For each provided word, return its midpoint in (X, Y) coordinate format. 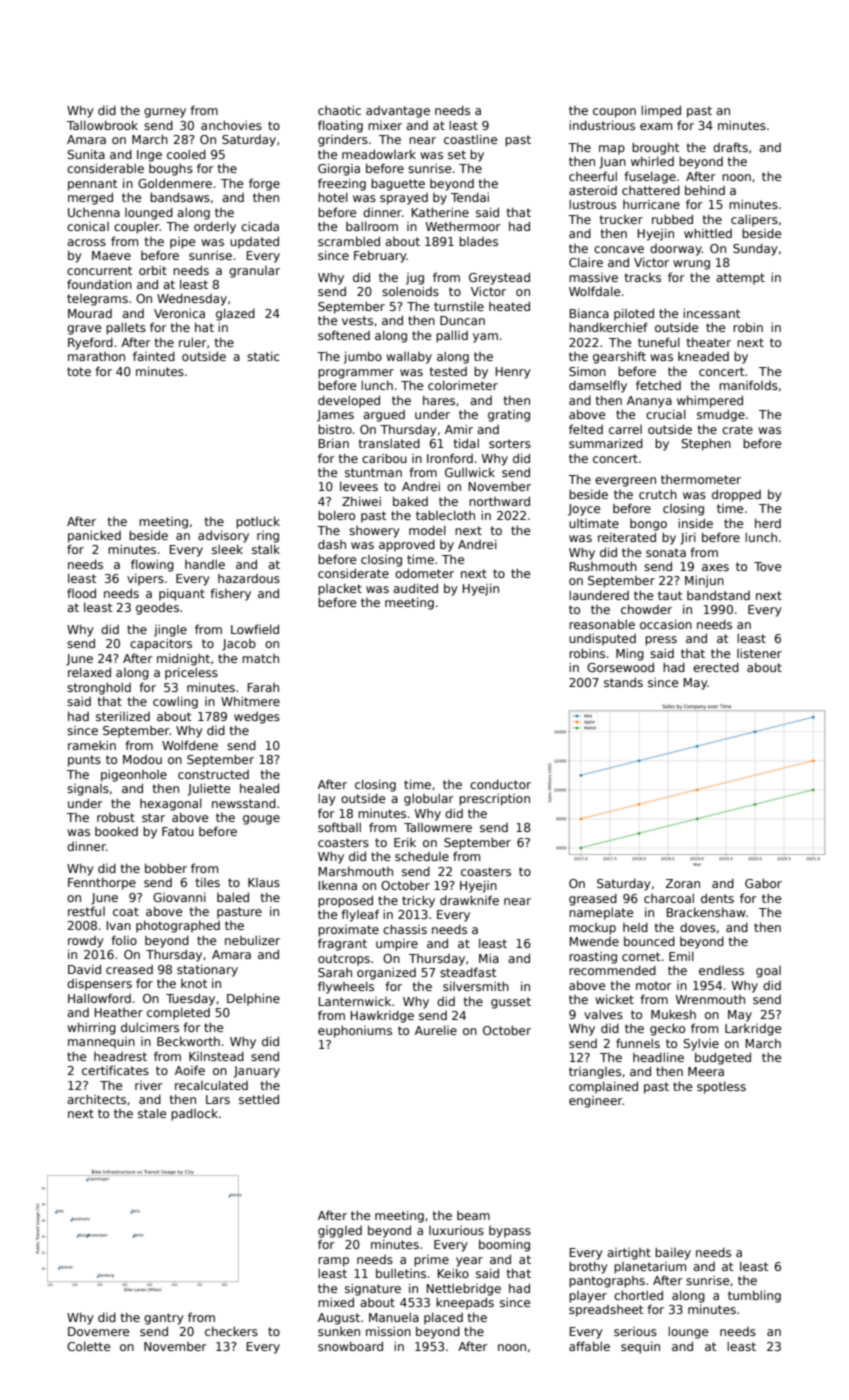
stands (623, 682)
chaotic (339, 110)
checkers (231, 1331)
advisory (223, 536)
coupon (614, 113)
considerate (353, 573)
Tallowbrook (102, 125)
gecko (667, 1029)
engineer (596, 1102)
